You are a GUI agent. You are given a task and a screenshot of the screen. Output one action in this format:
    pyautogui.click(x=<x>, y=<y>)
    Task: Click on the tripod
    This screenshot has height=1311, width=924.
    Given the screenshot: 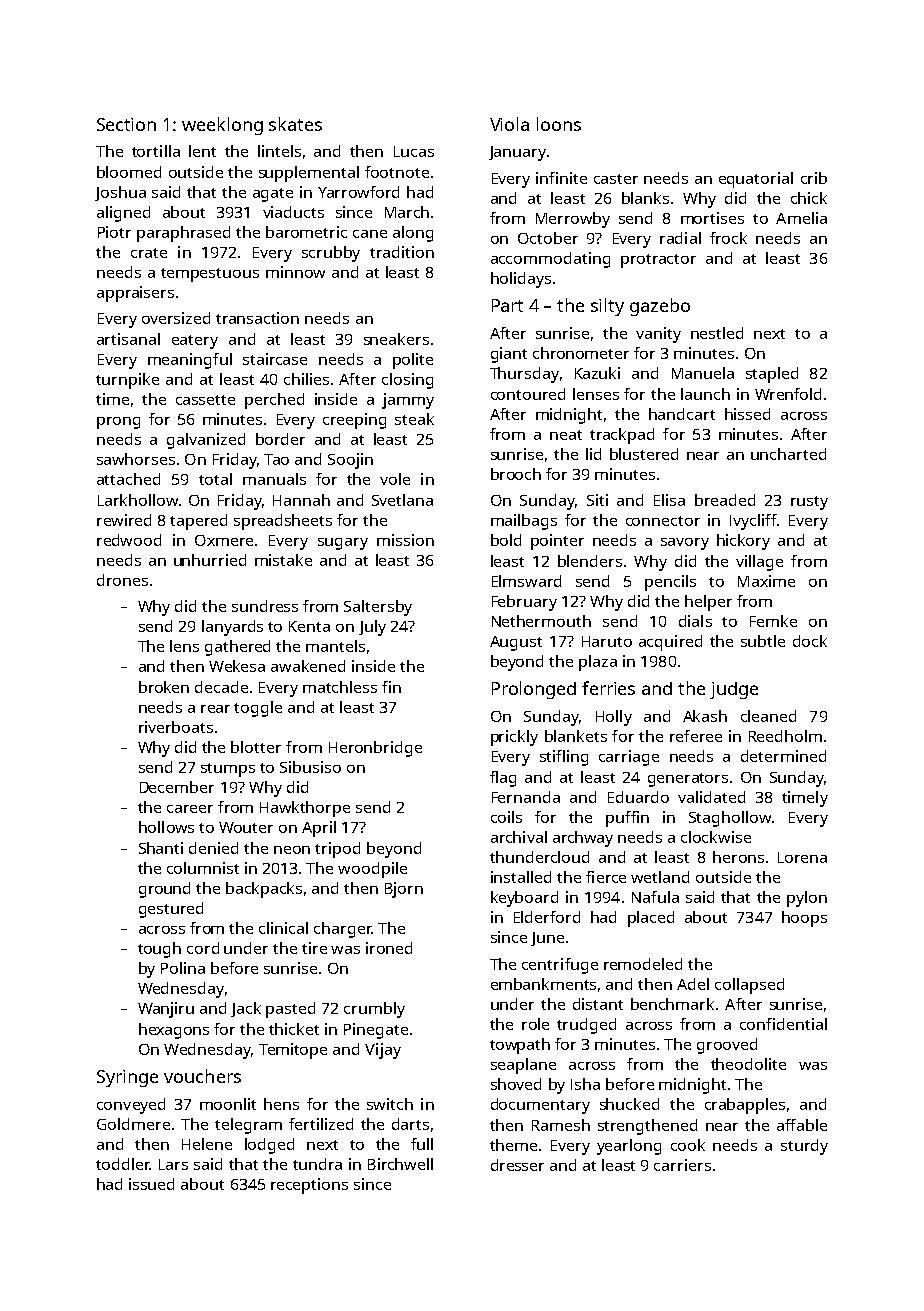 What is the action you would take?
    pyautogui.click(x=337, y=850)
